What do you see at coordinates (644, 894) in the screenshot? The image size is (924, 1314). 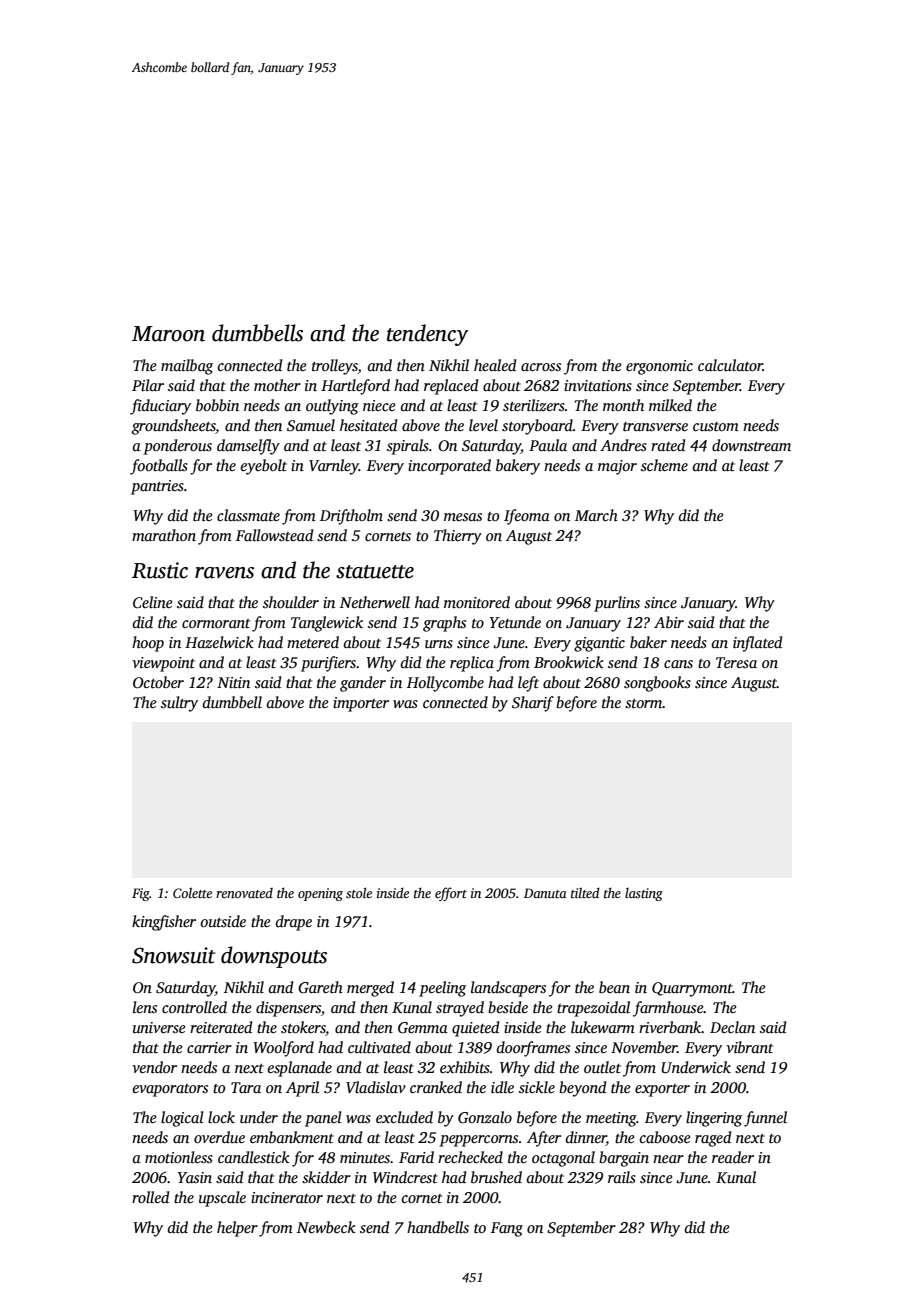 I see `lasting` at bounding box center [644, 894].
